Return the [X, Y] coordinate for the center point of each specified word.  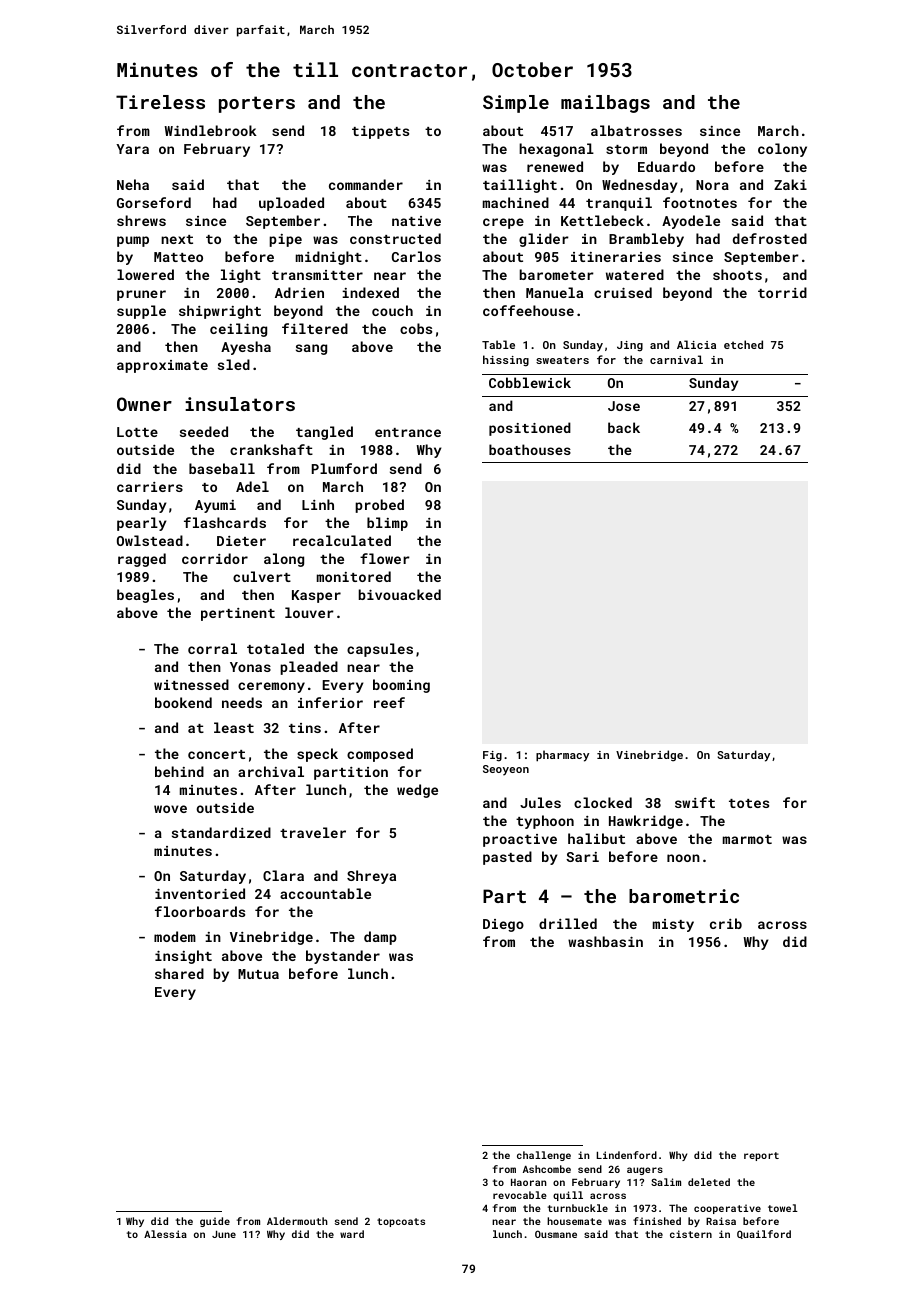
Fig [492, 756]
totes [749, 803]
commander [366, 184]
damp [380, 938]
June [224, 1234]
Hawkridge [646, 822]
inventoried [200, 893]
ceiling [238, 330]
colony [782, 150]
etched [743, 344]
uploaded [291, 204]
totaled [275, 648]
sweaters [562, 360]
